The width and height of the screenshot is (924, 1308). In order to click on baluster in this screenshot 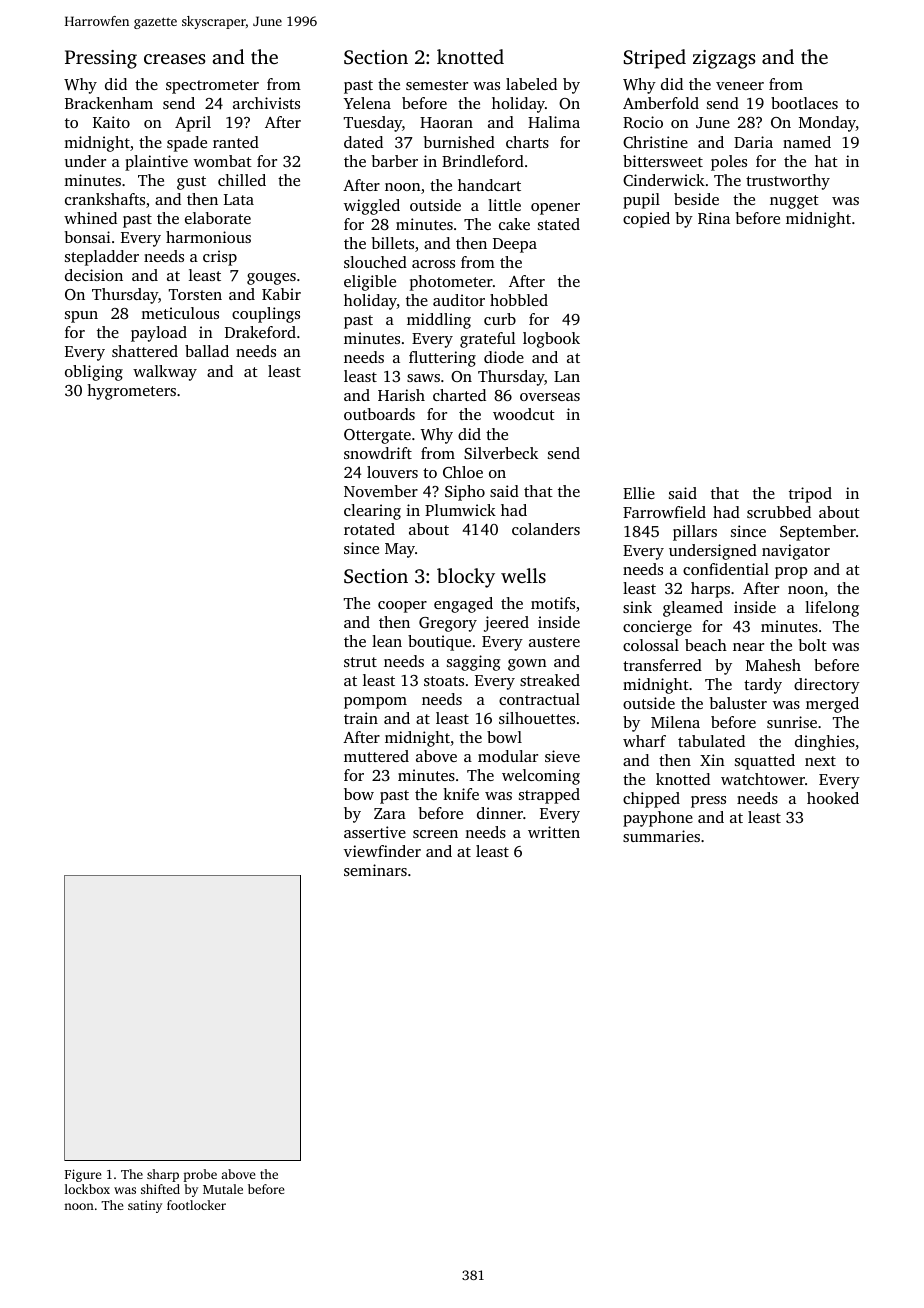, I will do `click(738, 703)`.
